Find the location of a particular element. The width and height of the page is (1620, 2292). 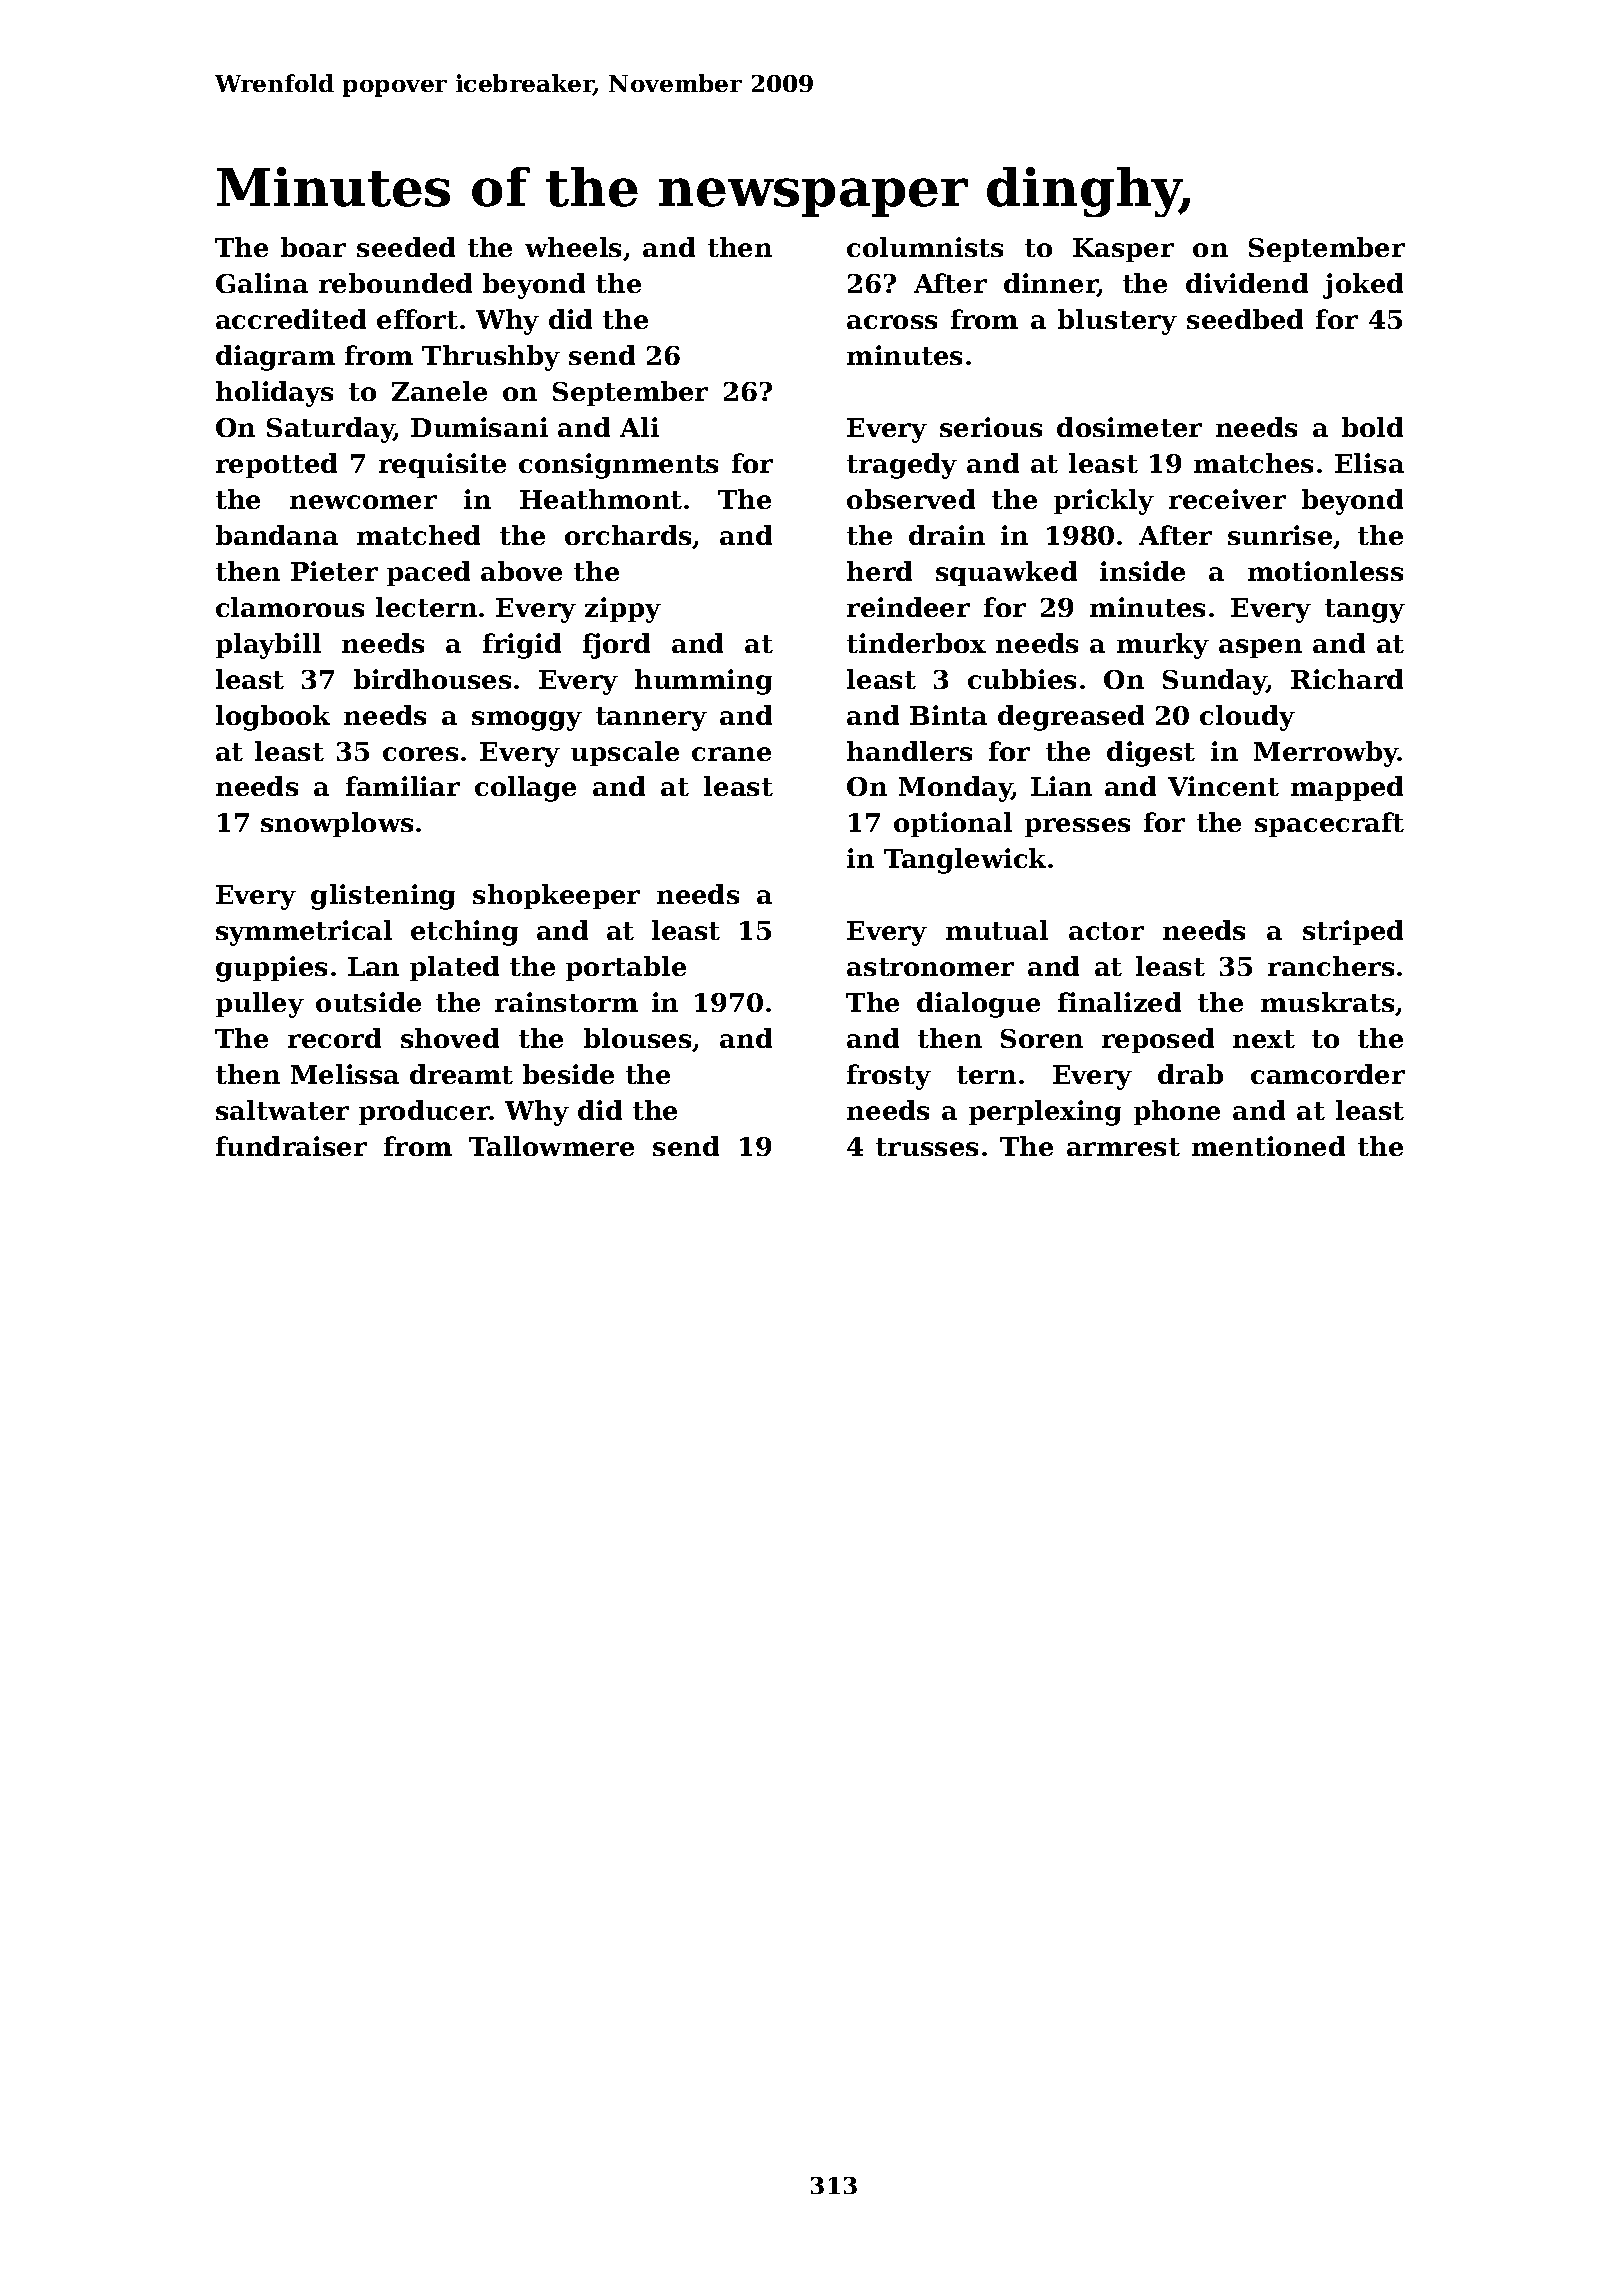

collage is located at coordinates (525, 789).
